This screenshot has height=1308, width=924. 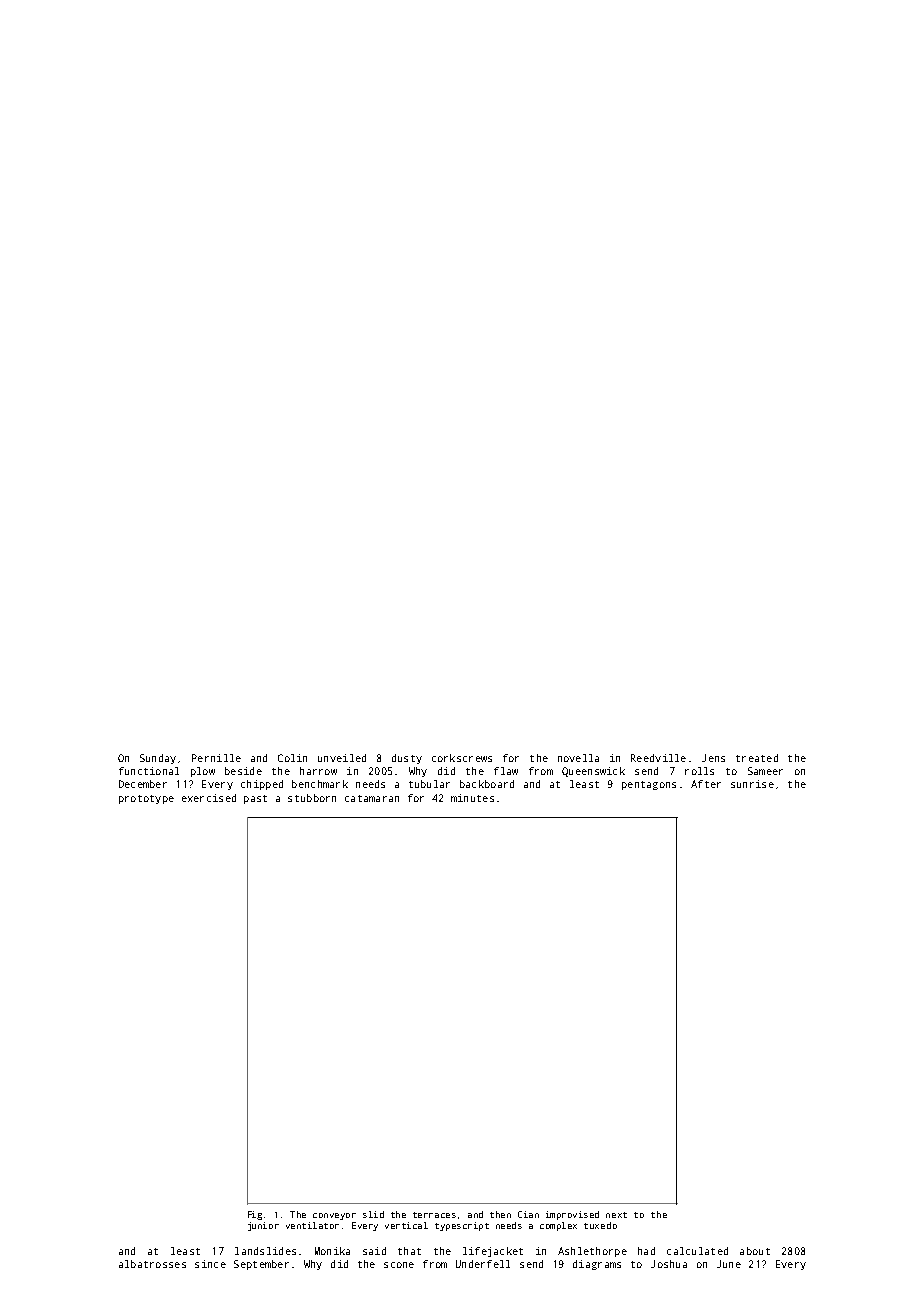 What do you see at coordinates (578, 758) in the screenshot?
I see `novella` at bounding box center [578, 758].
